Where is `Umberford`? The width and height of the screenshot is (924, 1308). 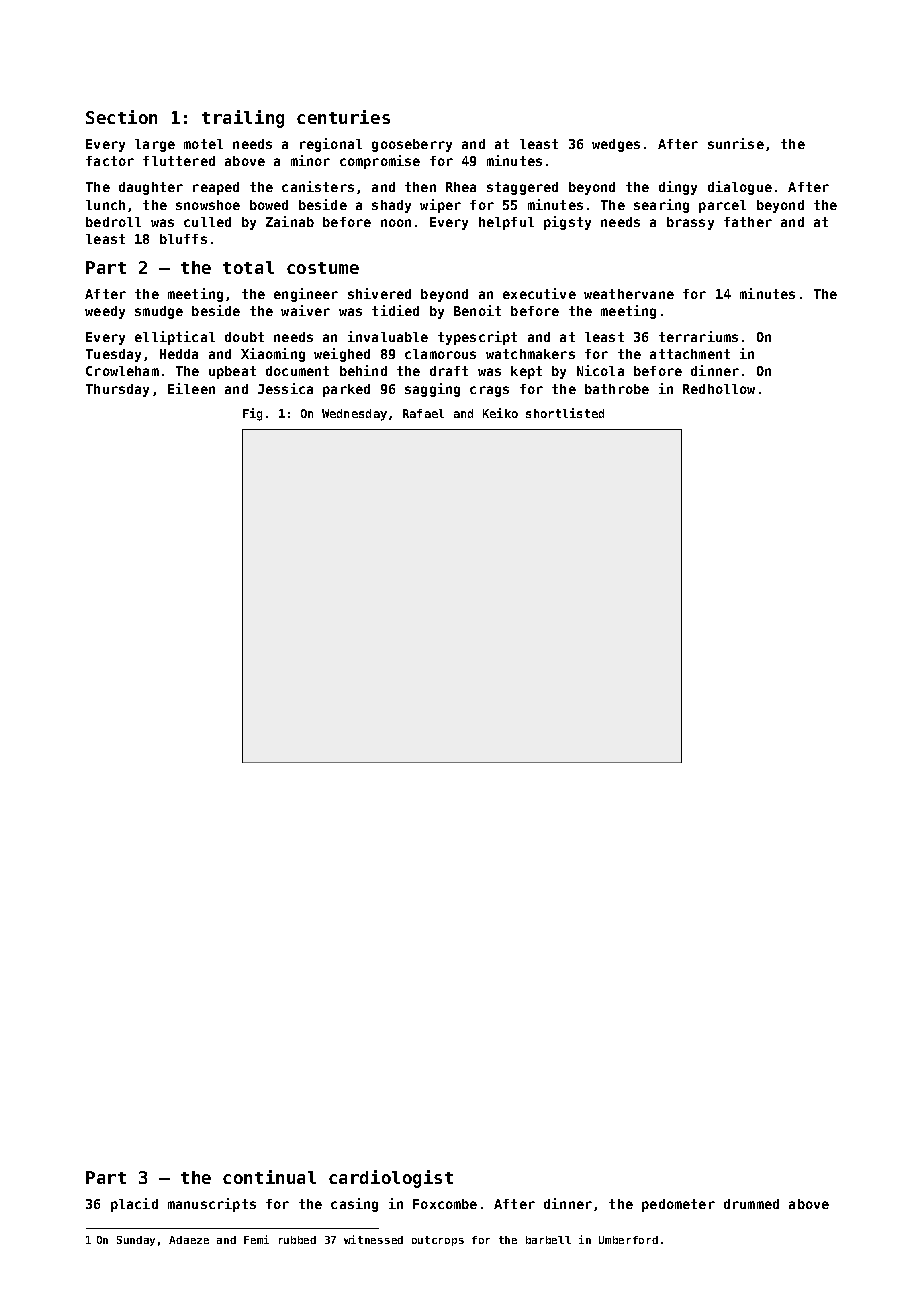 Umberford is located at coordinates (628, 1240).
